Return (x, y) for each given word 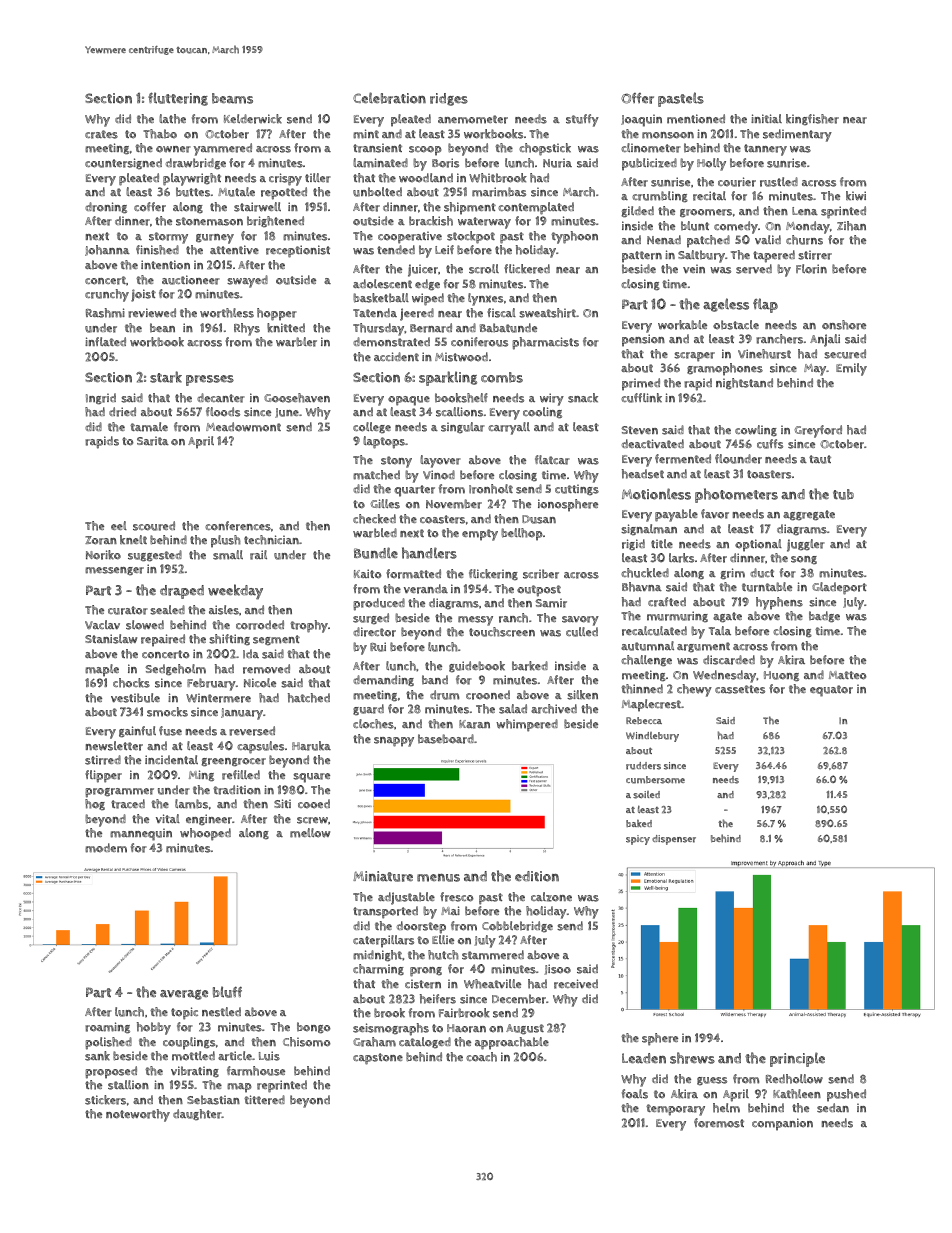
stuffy (582, 120)
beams (232, 98)
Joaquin (641, 120)
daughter (197, 1115)
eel (119, 525)
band (435, 680)
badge (824, 616)
